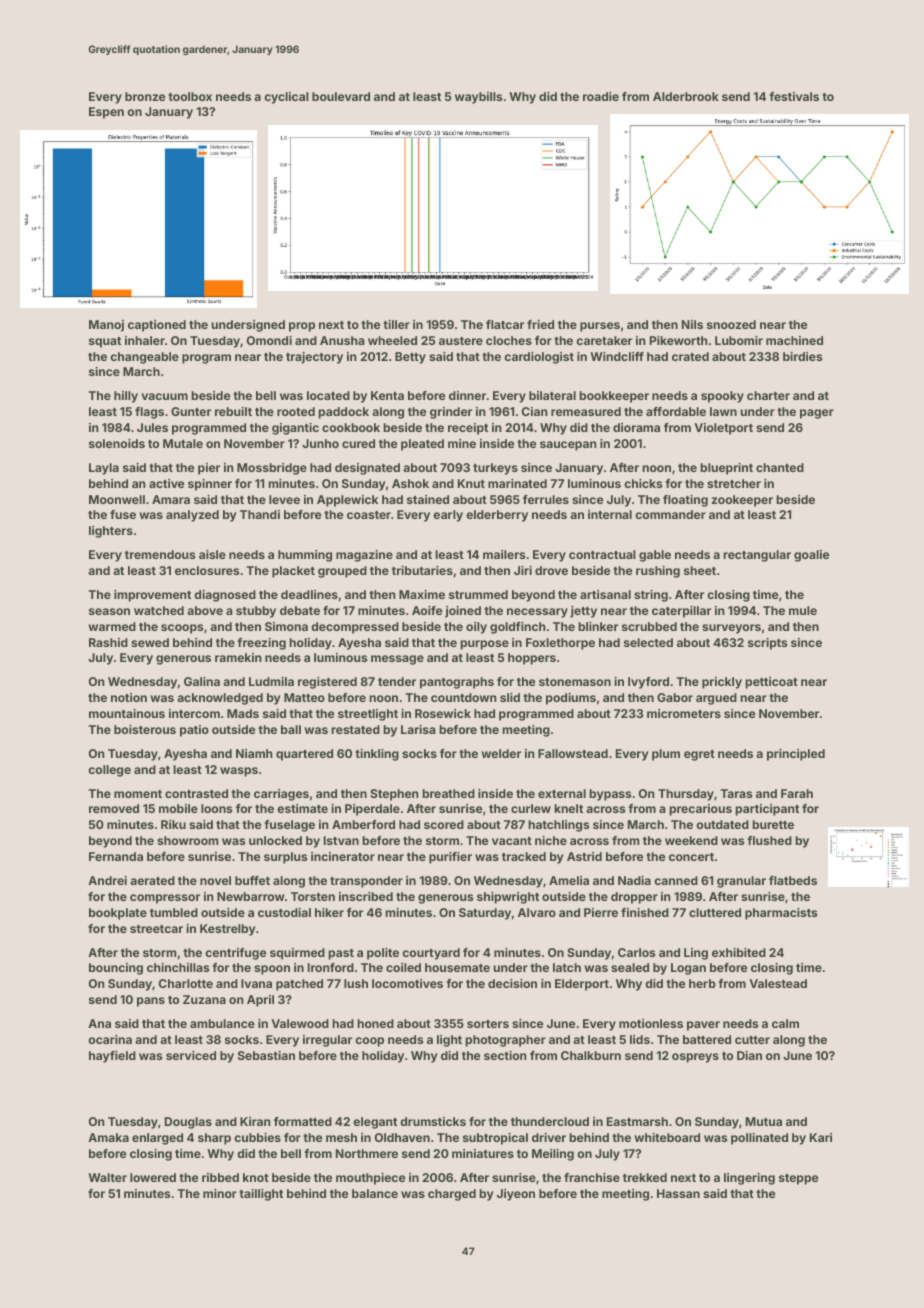 This page has width=924, height=1308. What do you see at coordinates (114, 808) in the page?
I see `removed` at bounding box center [114, 808].
